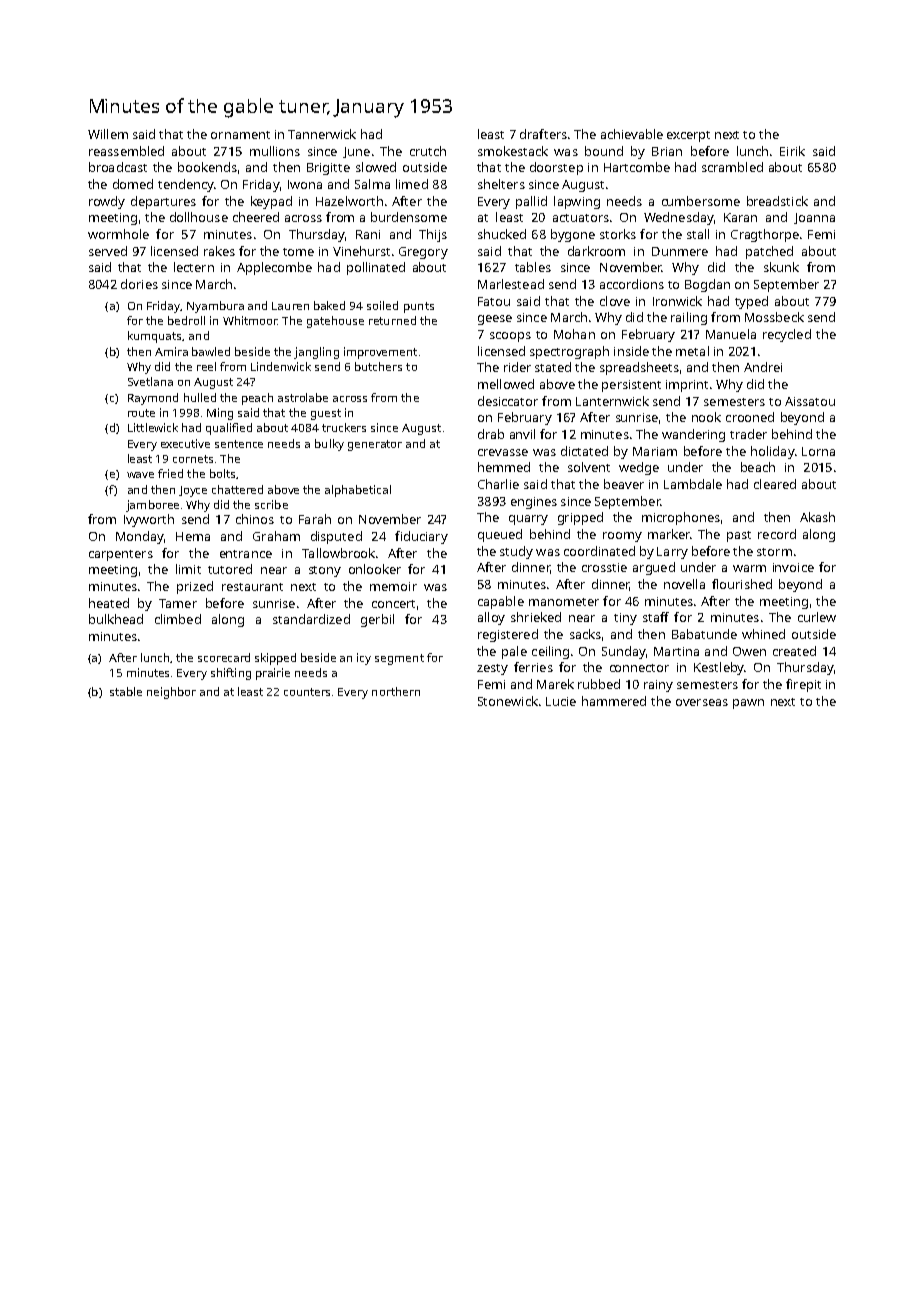  I want to click on Charlie, so click(498, 484).
